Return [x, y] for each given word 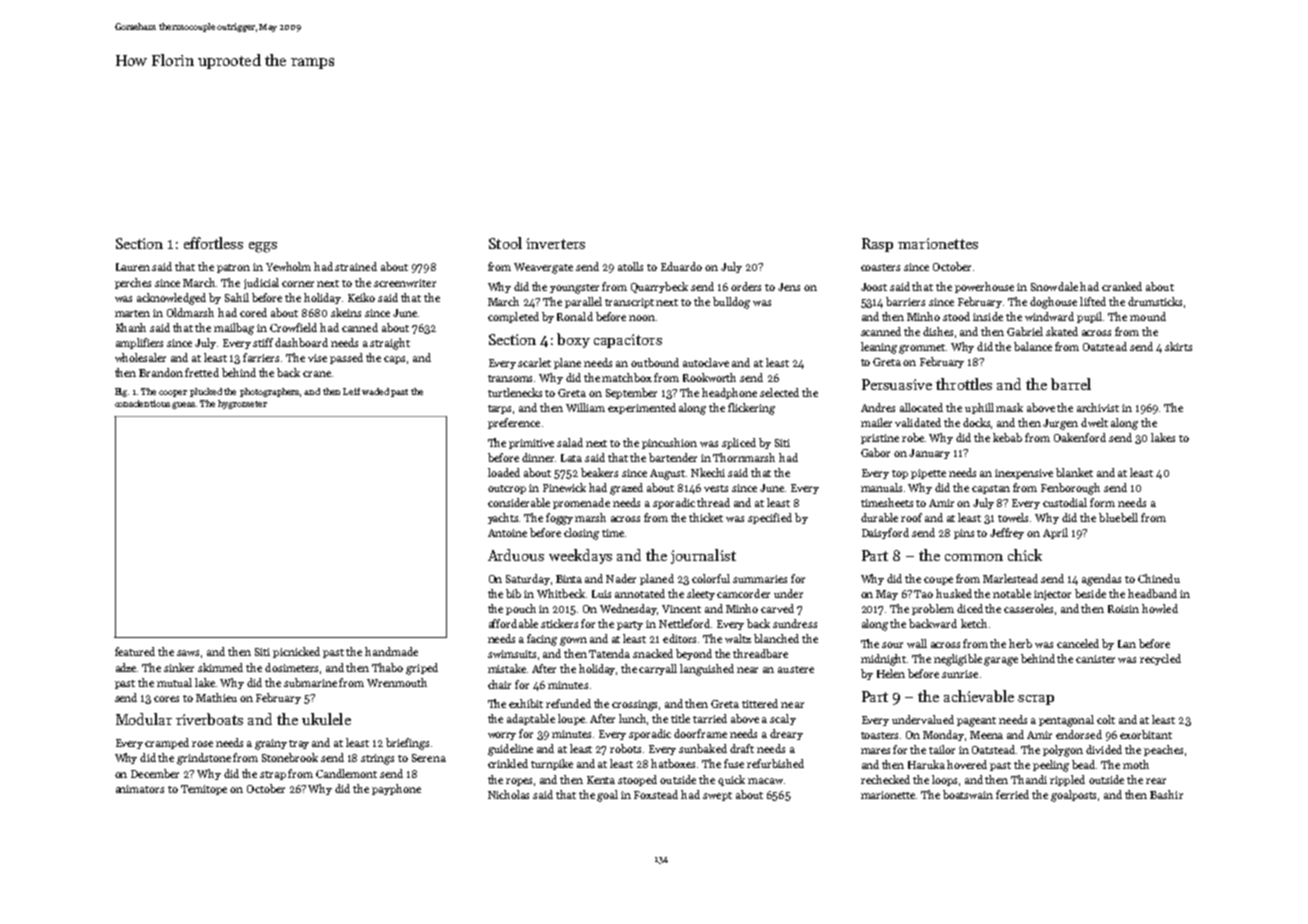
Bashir [1166, 794]
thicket [706, 517]
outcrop [507, 489]
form [1102, 502]
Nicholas [508, 794]
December [155, 773]
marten [132, 313]
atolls [630, 266]
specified [770, 518]
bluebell [1118, 517]
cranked [1122, 286]
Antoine [507, 533]
